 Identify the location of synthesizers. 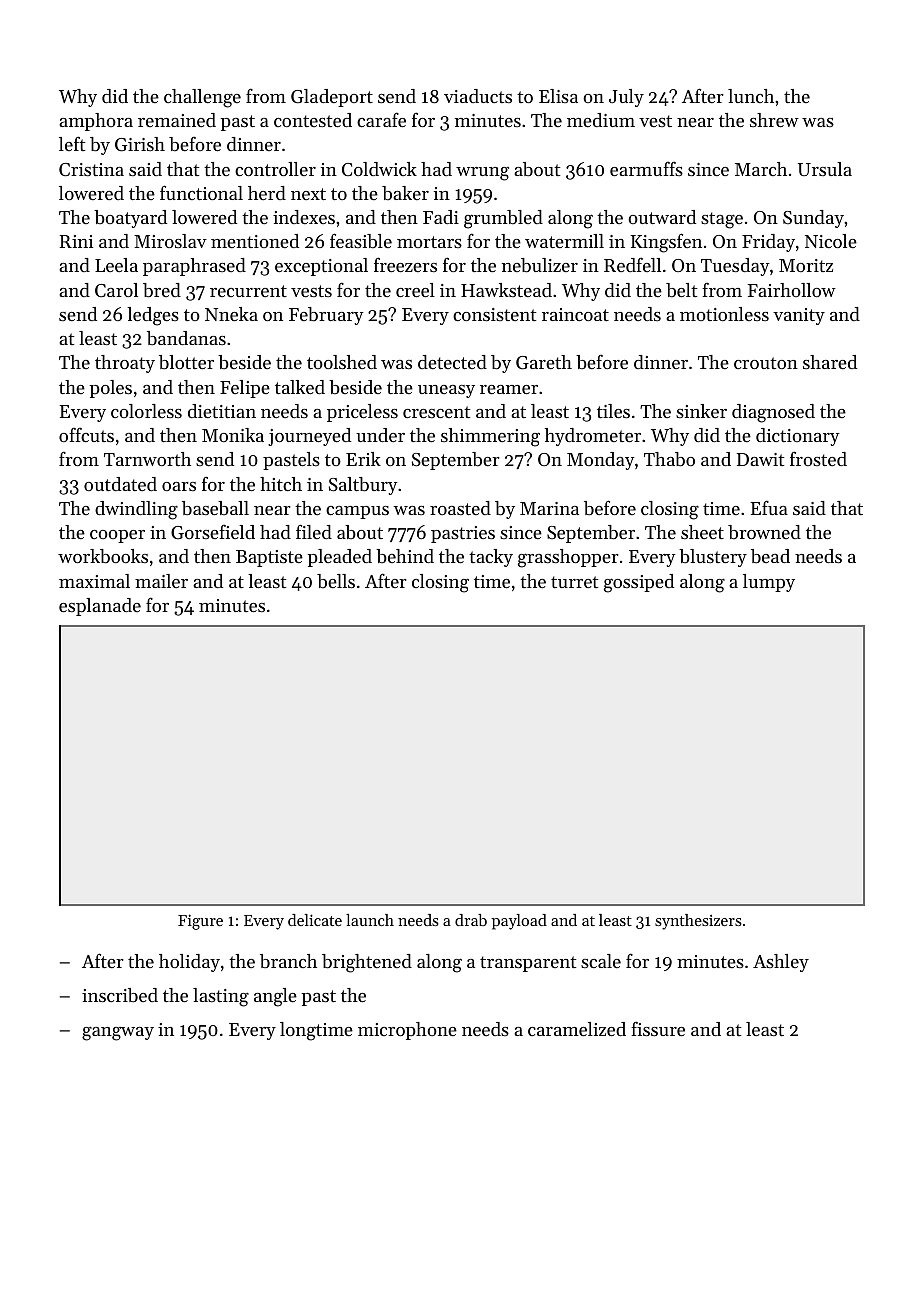
(698, 922).
